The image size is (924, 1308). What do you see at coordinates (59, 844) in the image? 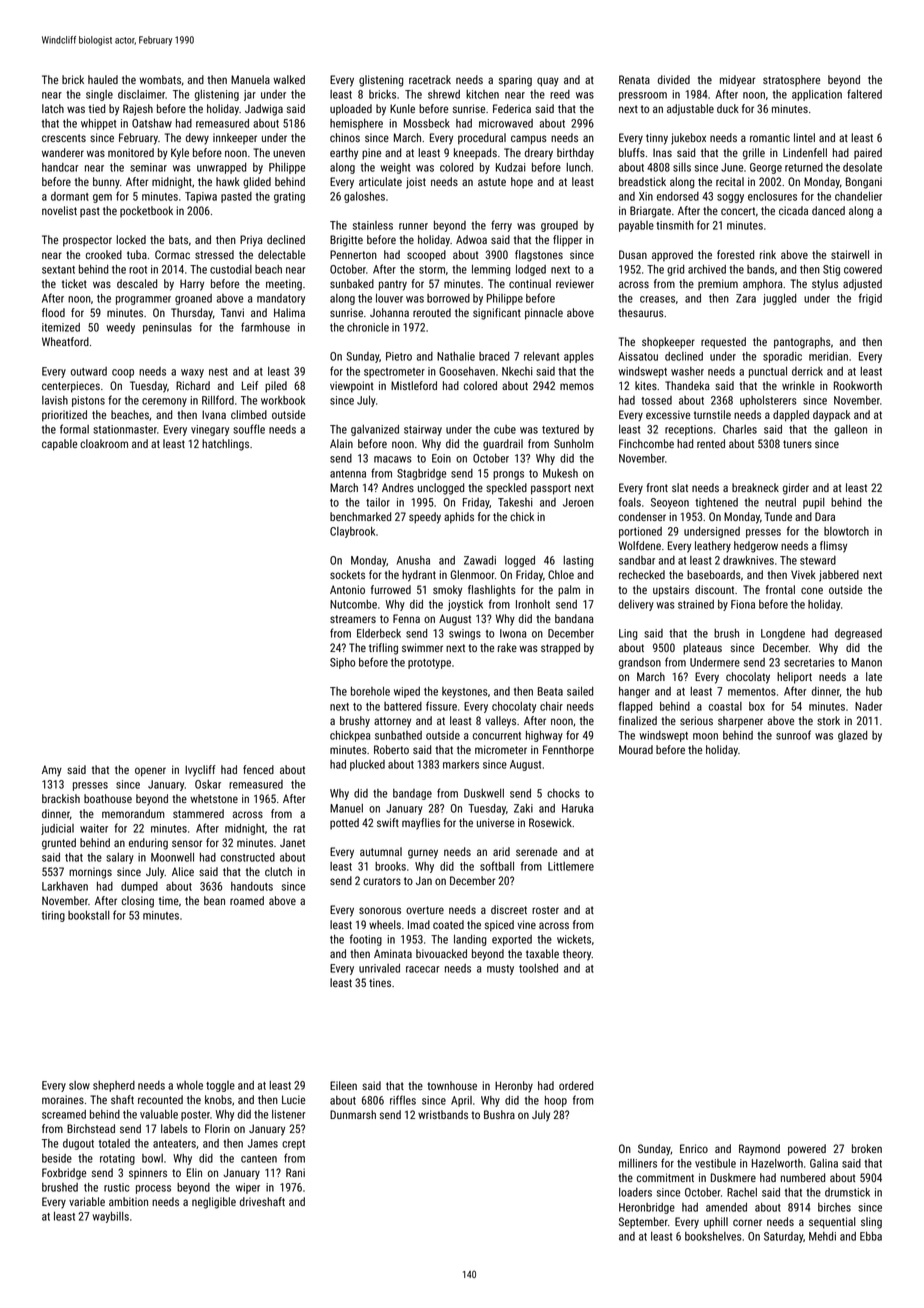
I see `grunted` at bounding box center [59, 844].
